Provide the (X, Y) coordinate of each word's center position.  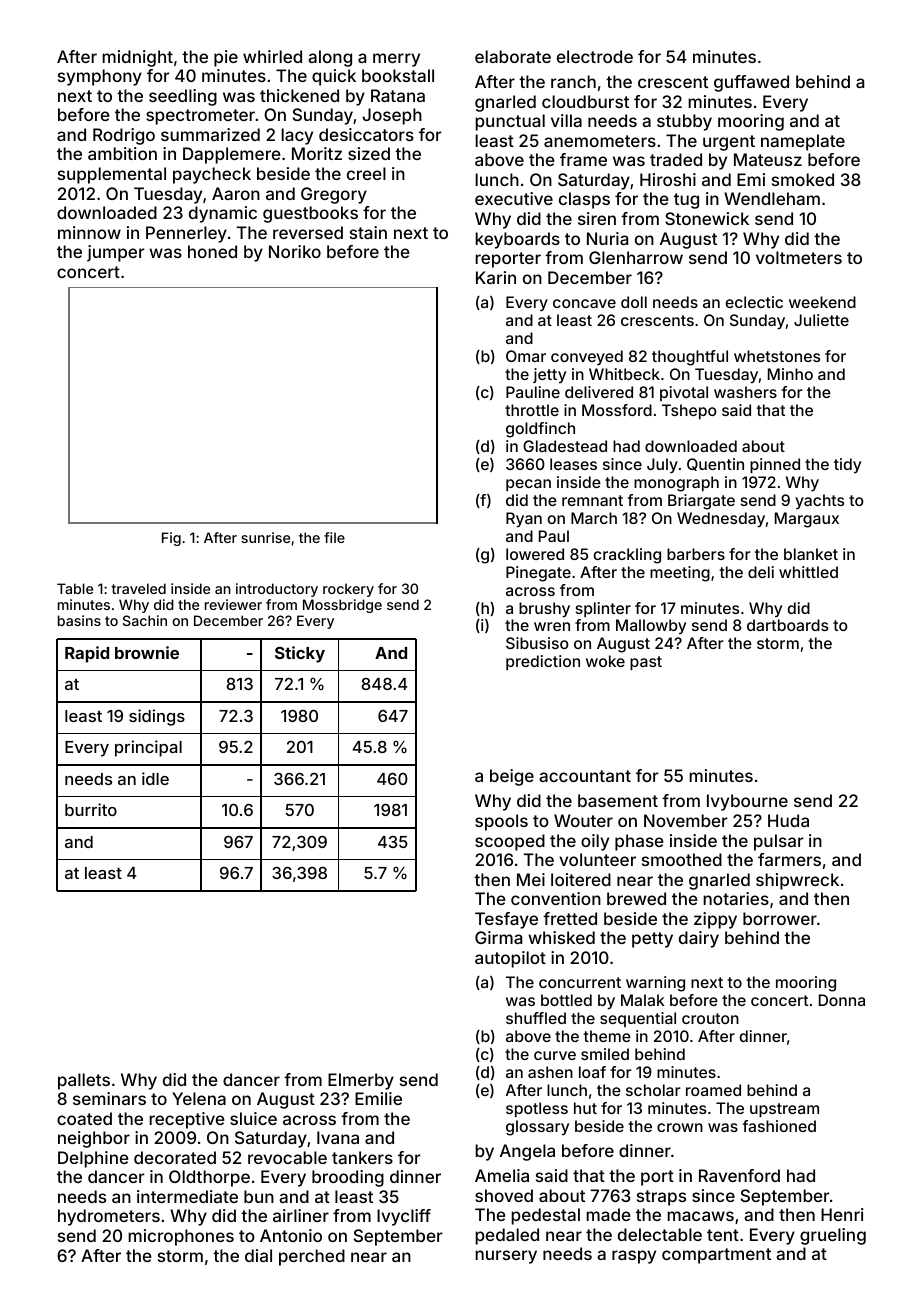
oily (595, 842)
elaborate (513, 56)
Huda (788, 820)
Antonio (291, 1235)
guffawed (751, 83)
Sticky (300, 654)
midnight (137, 58)
